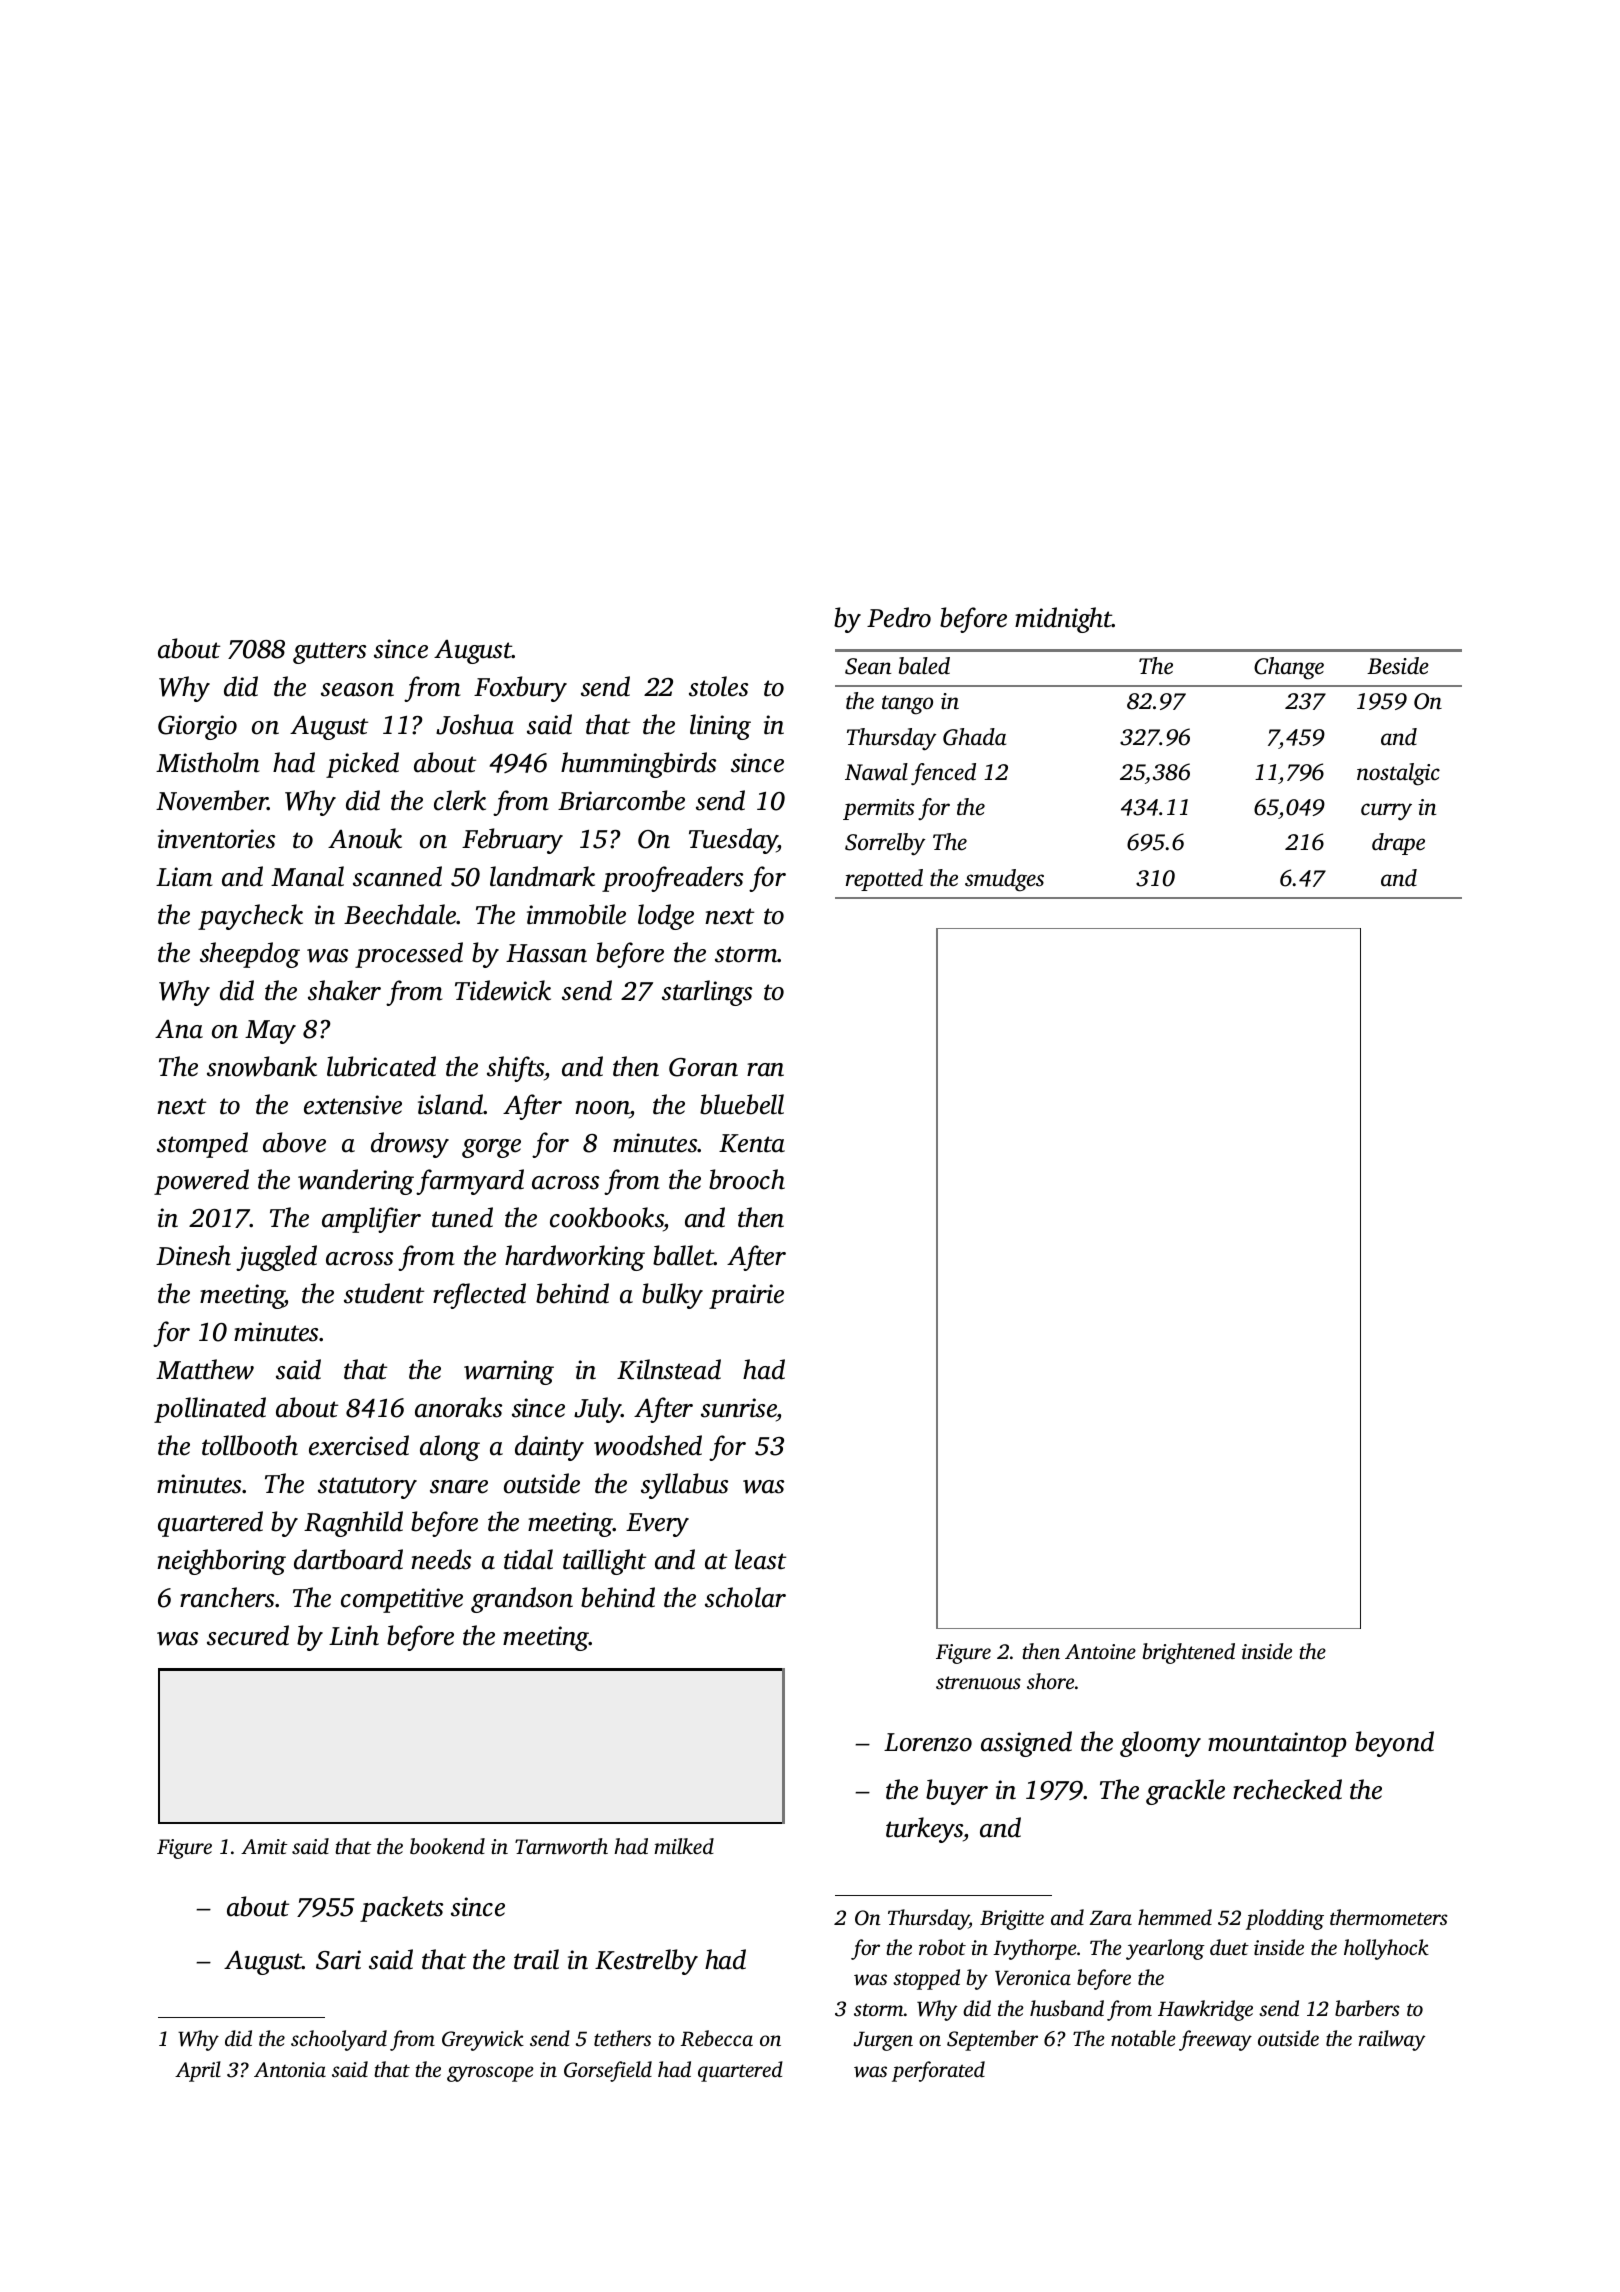  Describe the element at coordinates (329, 653) in the image. I see `gutters` at that location.
